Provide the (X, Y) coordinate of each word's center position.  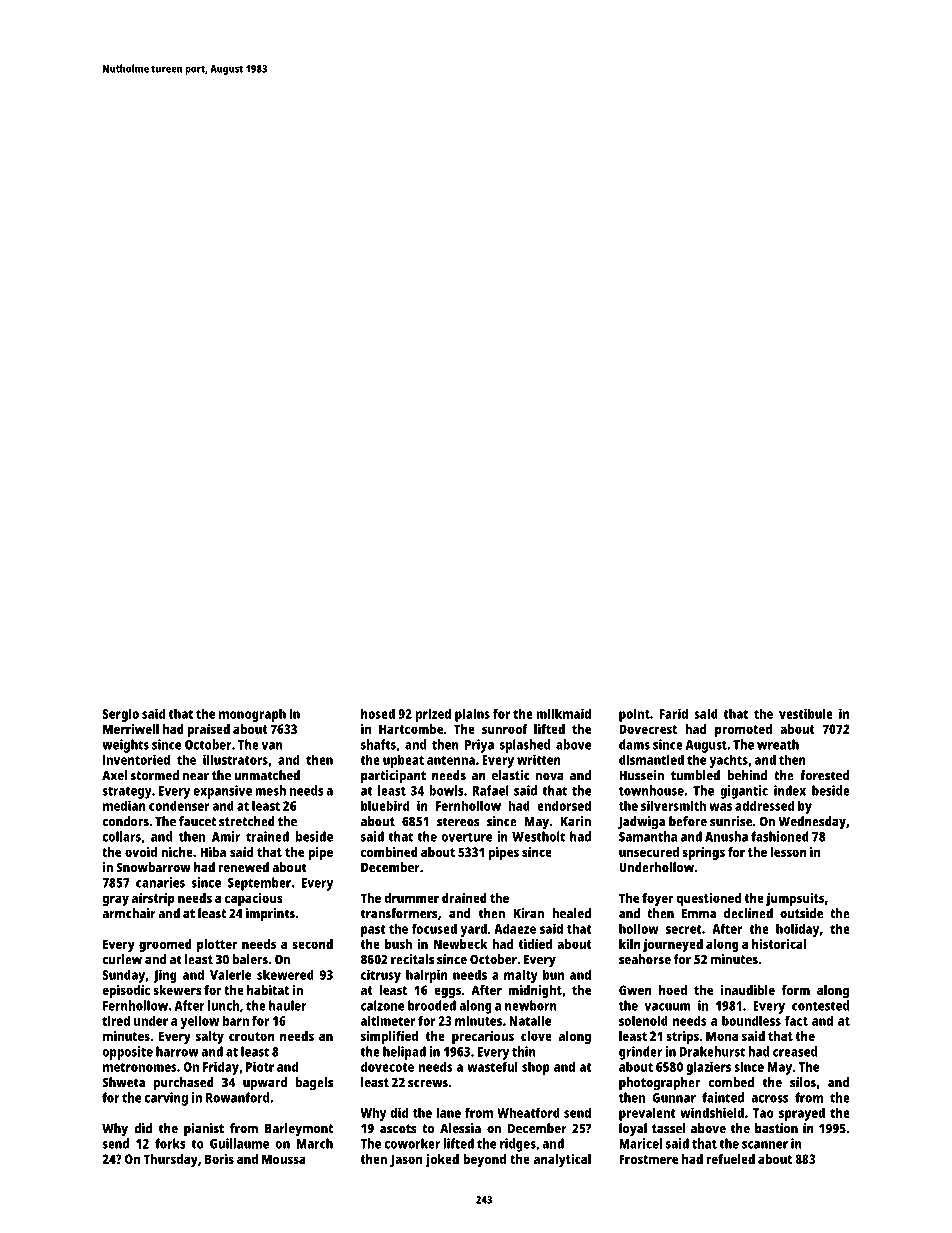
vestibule (806, 713)
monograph (252, 715)
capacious (254, 899)
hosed (378, 713)
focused (434, 928)
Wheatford (528, 1112)
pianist (204, 1130)
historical (779, 944)
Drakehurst (712, 1051)
